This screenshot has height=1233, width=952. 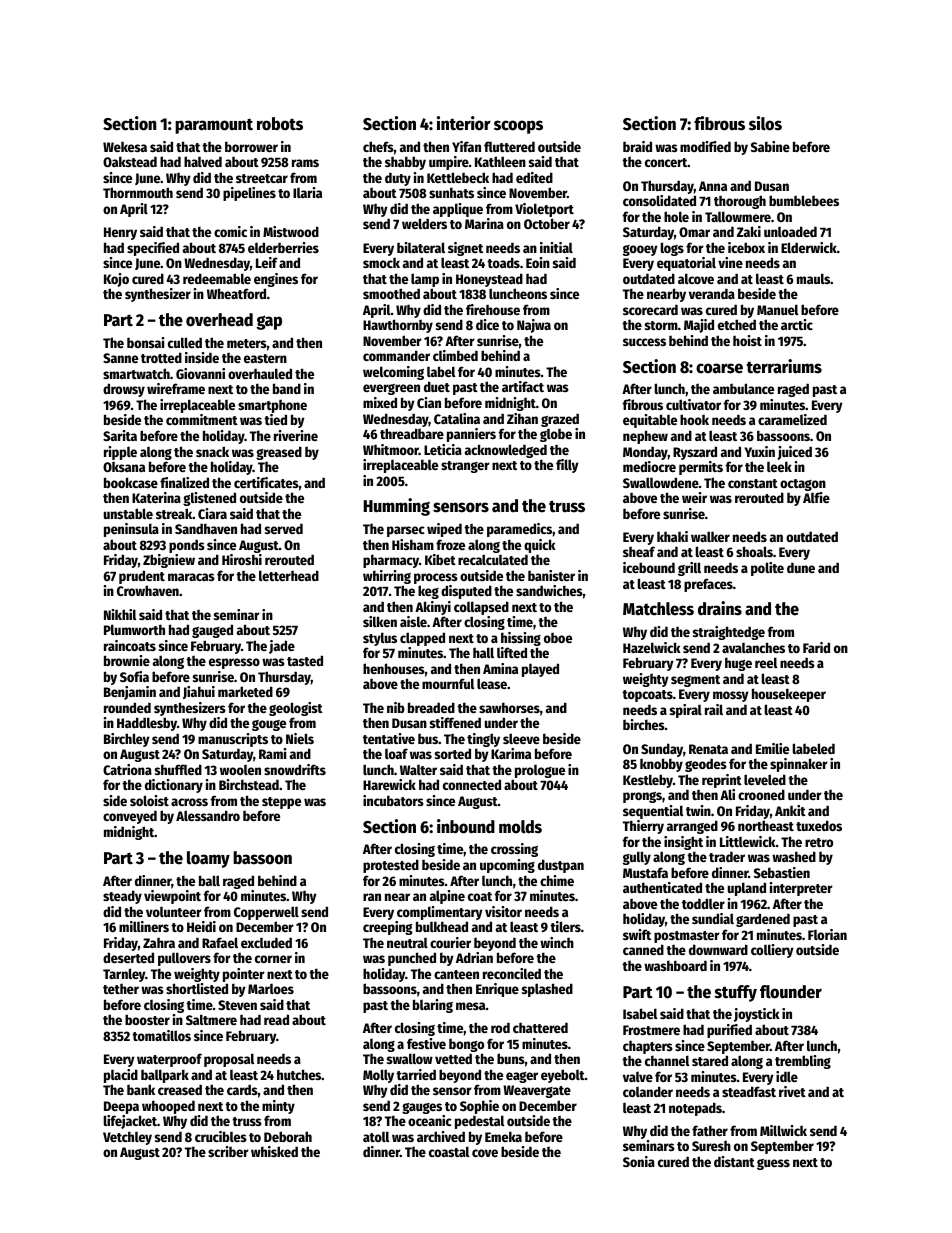 I want to click on filly, so click(x=567, y=466).
